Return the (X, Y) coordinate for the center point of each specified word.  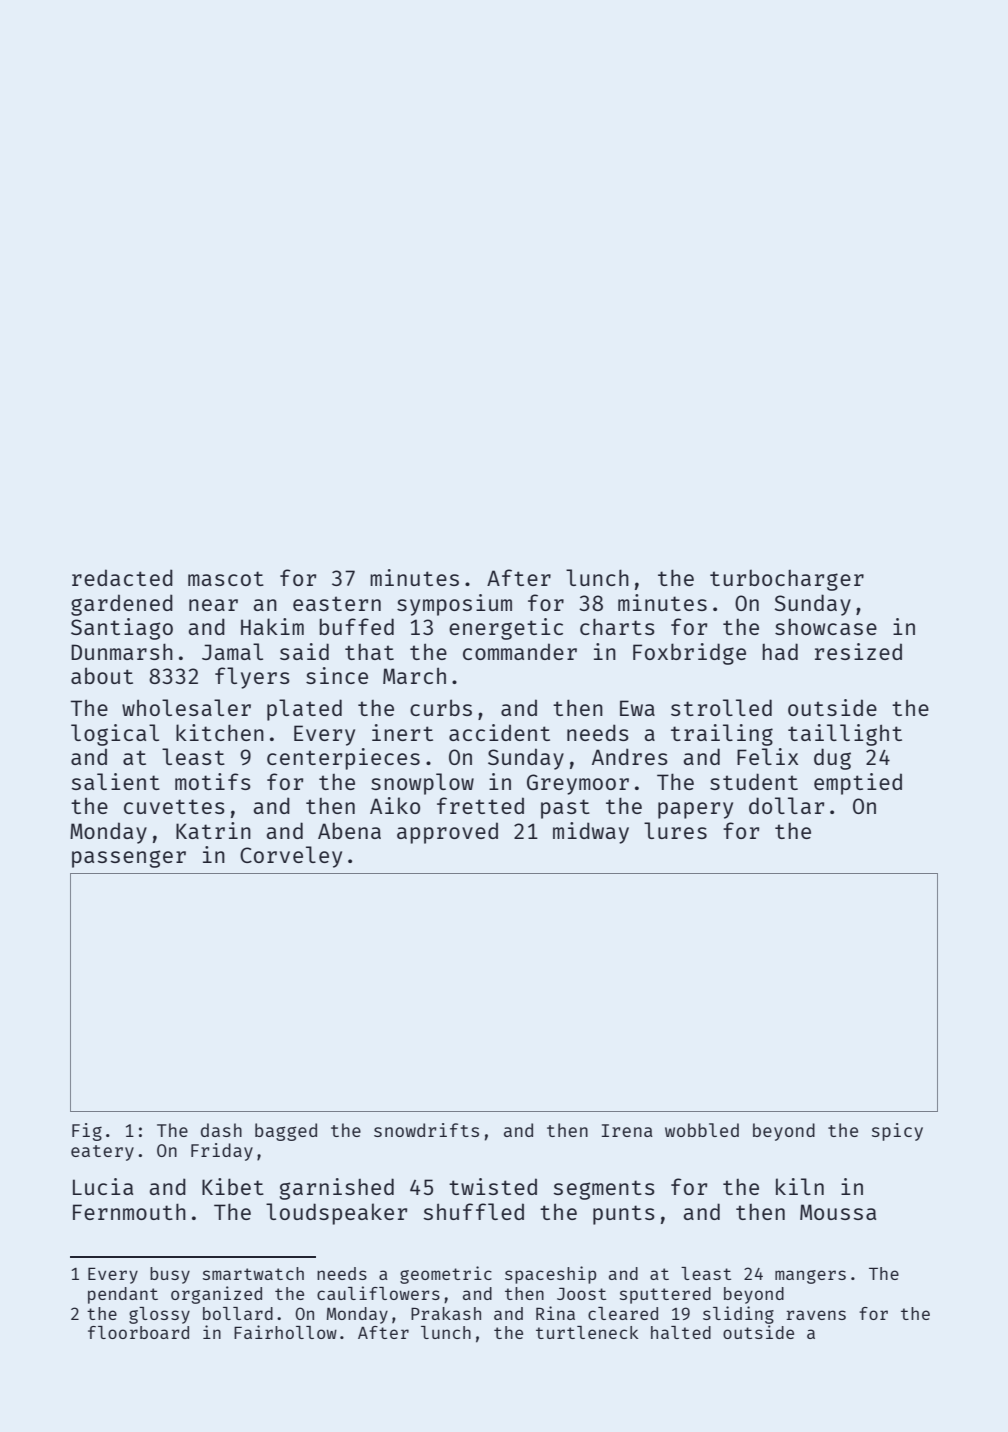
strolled (721, 707)
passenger (129, 859)
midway (591, 833)
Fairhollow (285, 1332)
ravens (816, 1315)
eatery (102, 1153)
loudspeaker (336, 1214)
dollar (786, 805)
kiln (800, 1186)
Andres (630, 756)
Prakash (446, 1313)
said (304, 651)
